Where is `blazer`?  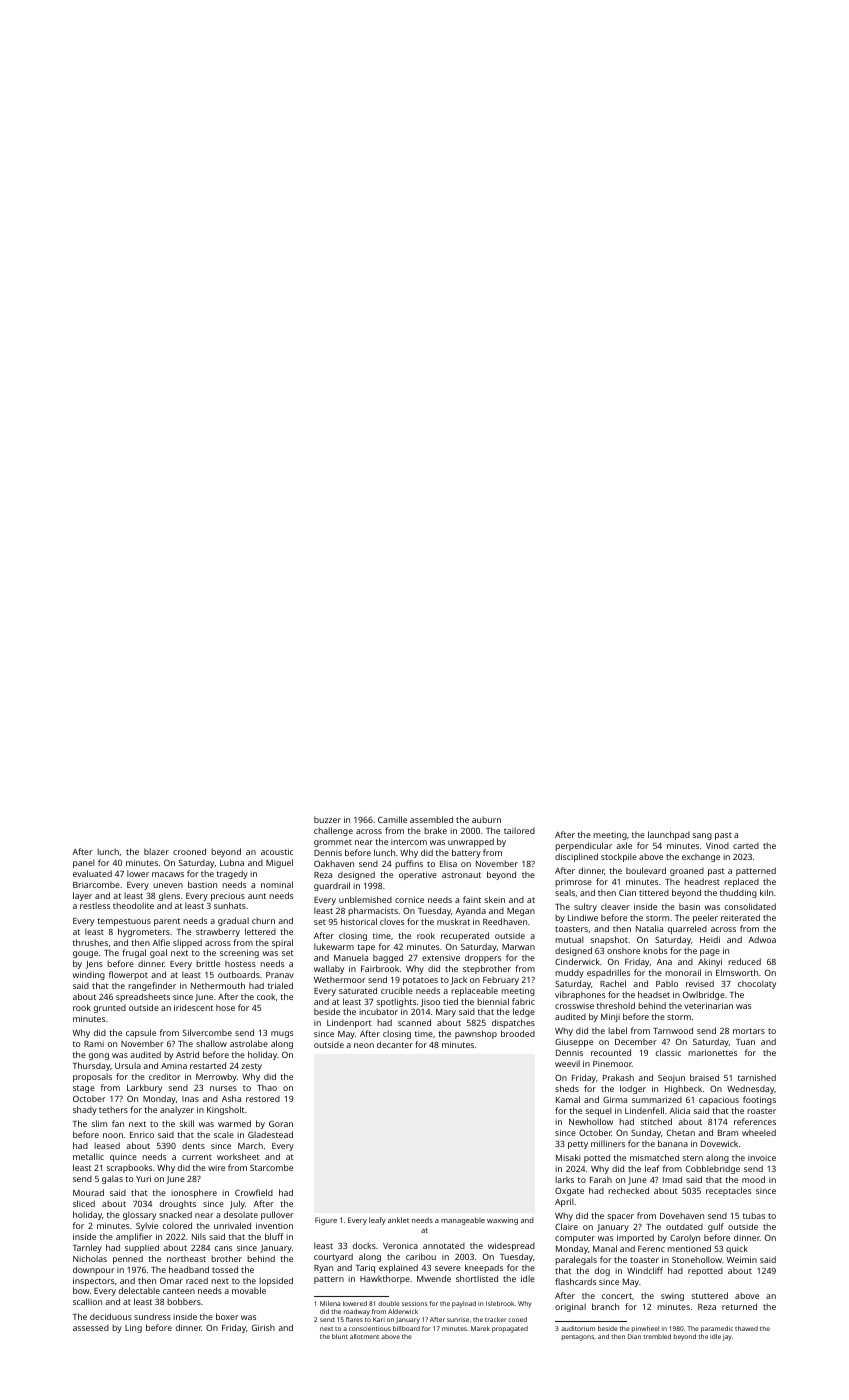
blazer is located at coordinates (156, 851).
